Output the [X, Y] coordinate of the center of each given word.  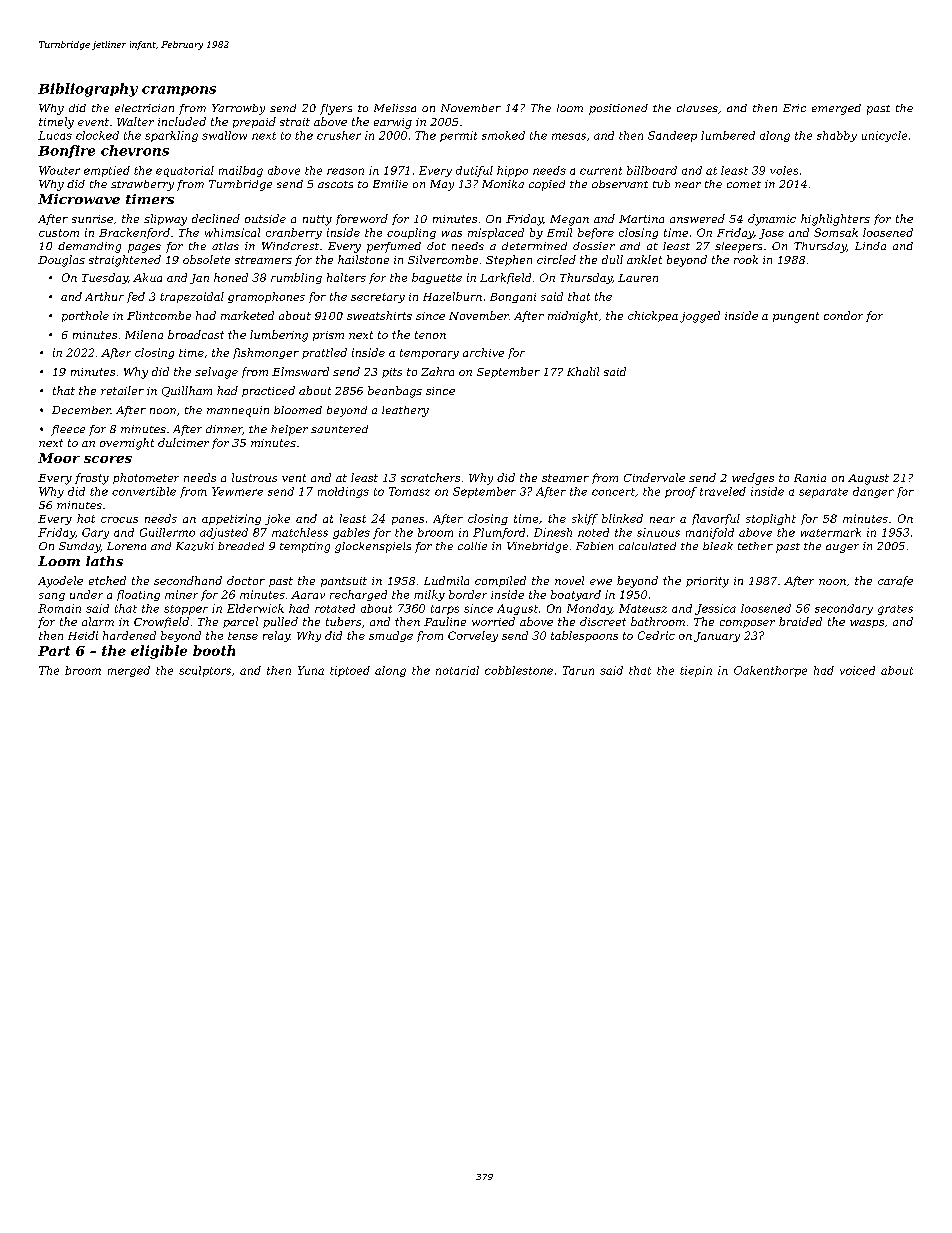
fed [136, 297]
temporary [429, 354]
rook [746, 259]
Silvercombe [443, 259]
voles [784, 170]
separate [823, 493]
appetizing [231, 519]
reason [345, 171]
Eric [794, 108]
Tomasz [409, 491]
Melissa [395, 108]
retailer [122, 390]
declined [216, 218]
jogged [700, 317]
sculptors [205, 671]
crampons [179, 91]
